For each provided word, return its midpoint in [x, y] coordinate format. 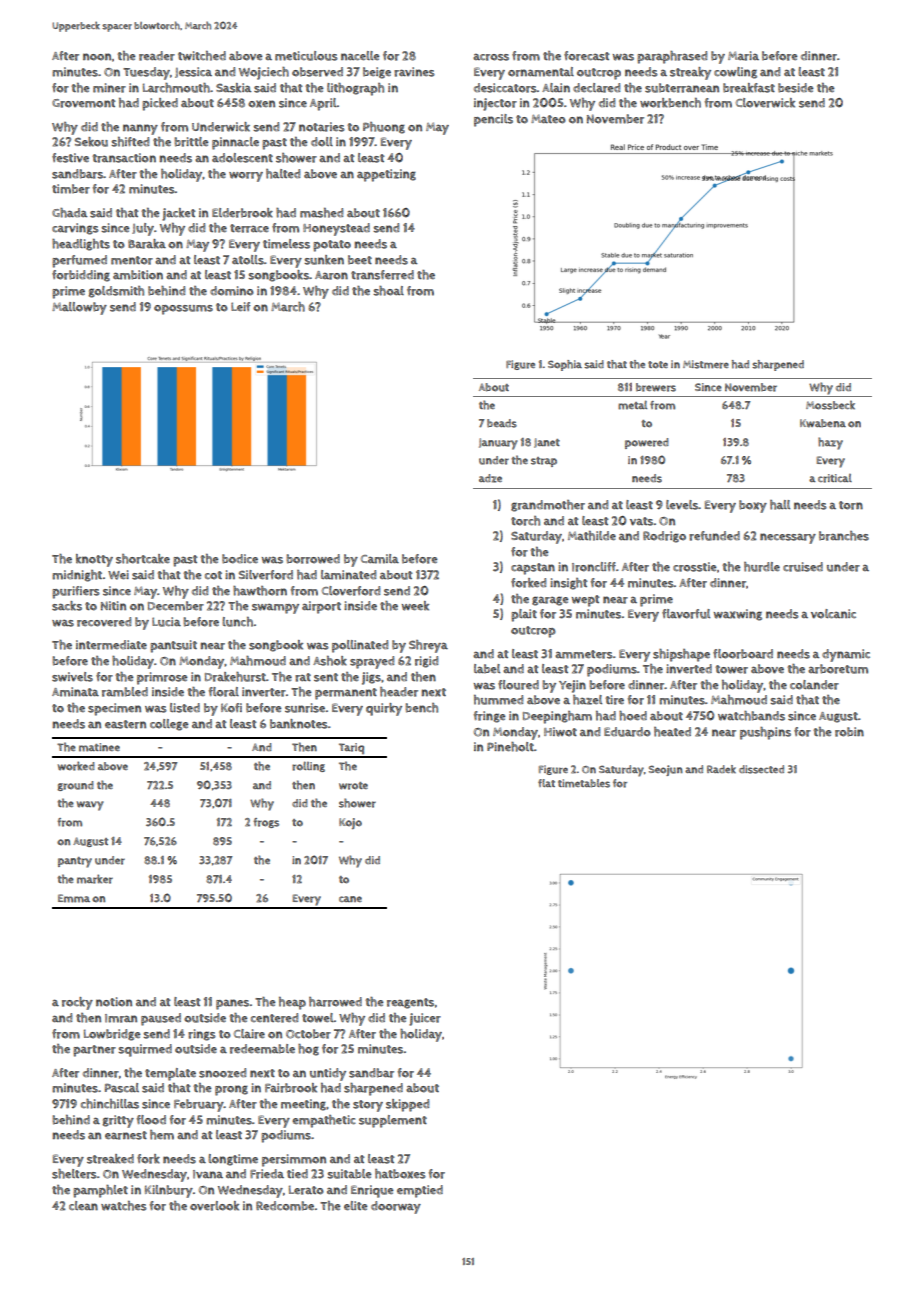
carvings [75, 229]
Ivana [208, 1174]
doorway [396, 1207]
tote [658, 364]
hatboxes [400, 1174]
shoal [388, 291]
